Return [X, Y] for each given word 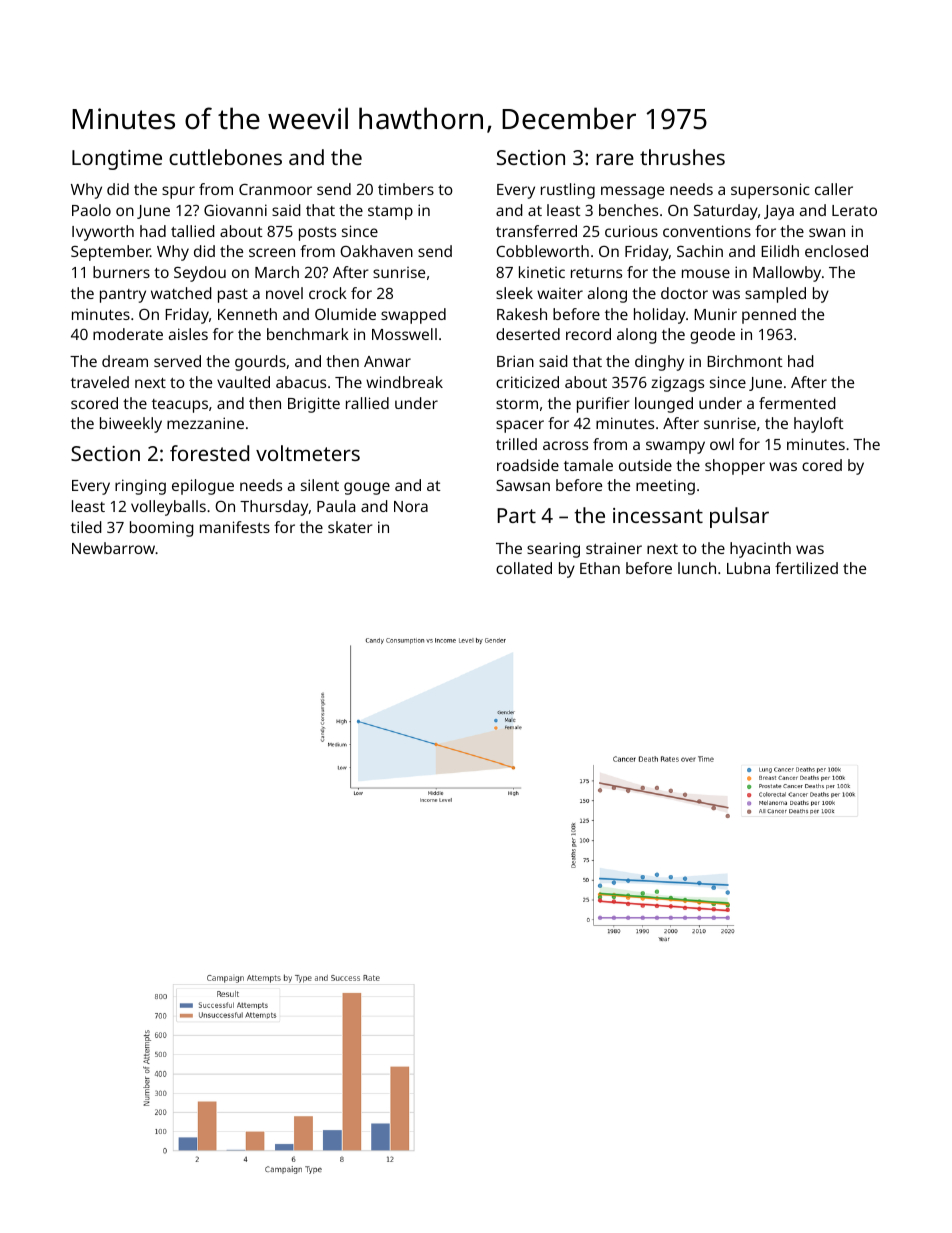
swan [827, 232]
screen [272, 252]
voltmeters [308, 453]
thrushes [682, 157]
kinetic [542, 272]
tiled [86, 527]
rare [615, 159]
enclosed [836, 251]
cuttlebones [225, 157]
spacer [520, 426]
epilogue [203, 487]
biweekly [131, 425]
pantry [123, 296]
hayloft [819, 425]
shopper [735, 467]
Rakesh [522, 314]
